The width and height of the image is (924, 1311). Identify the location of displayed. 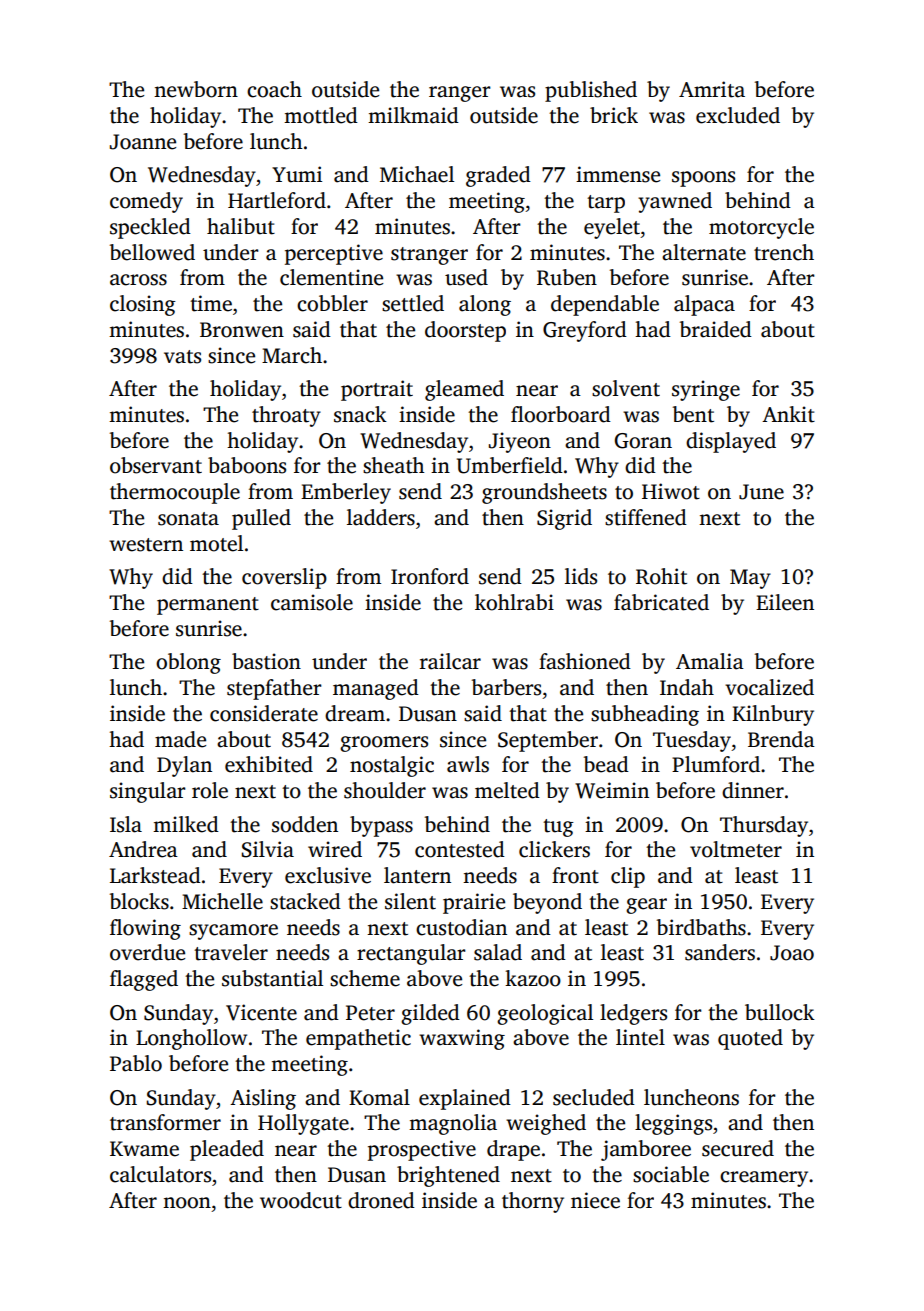
(731, 442).
